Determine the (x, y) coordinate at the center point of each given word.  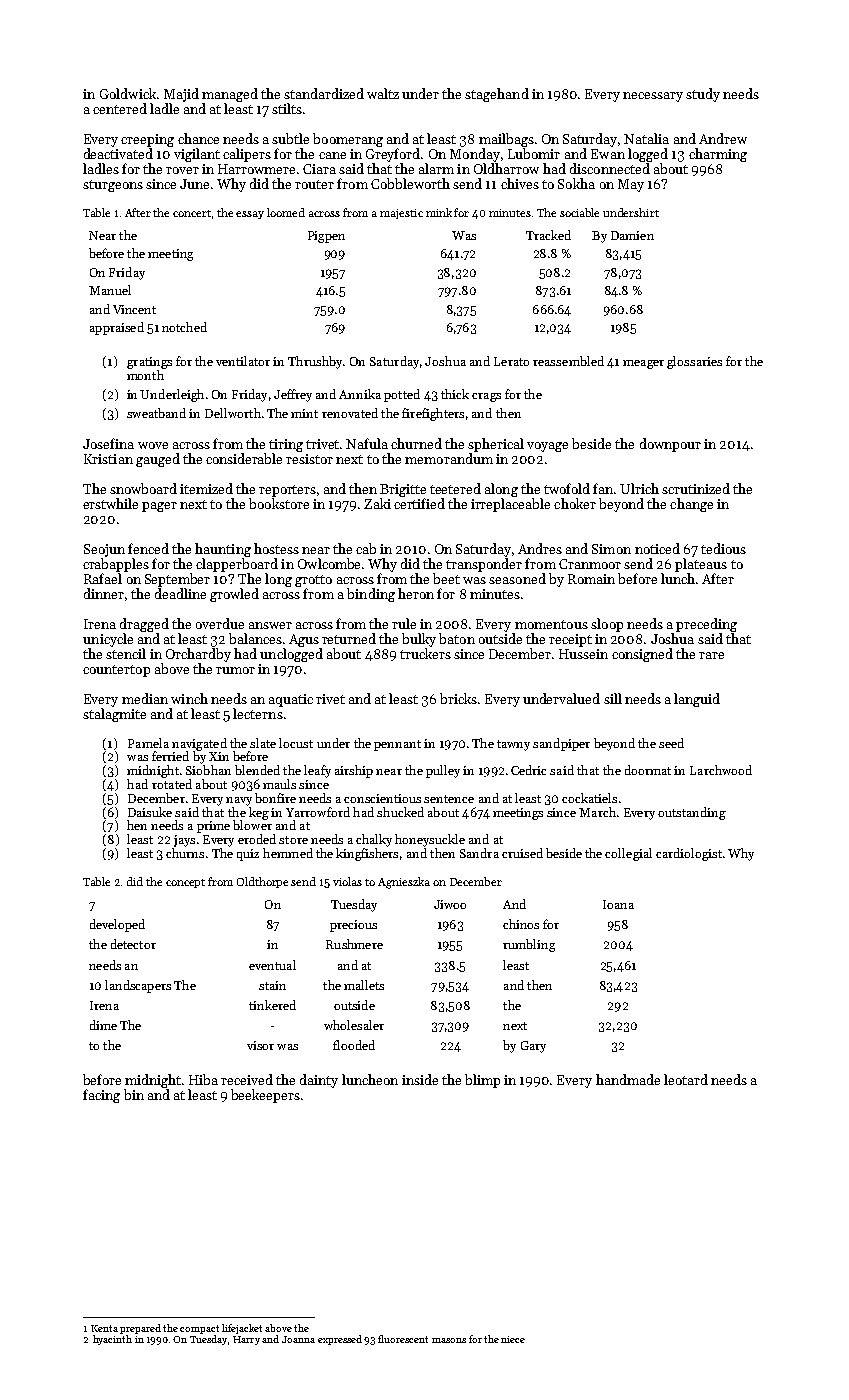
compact (199, 1329)
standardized (324, 93)
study (703, 95)
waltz (383, 93)
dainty (319, 1081)
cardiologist (689, 854)
